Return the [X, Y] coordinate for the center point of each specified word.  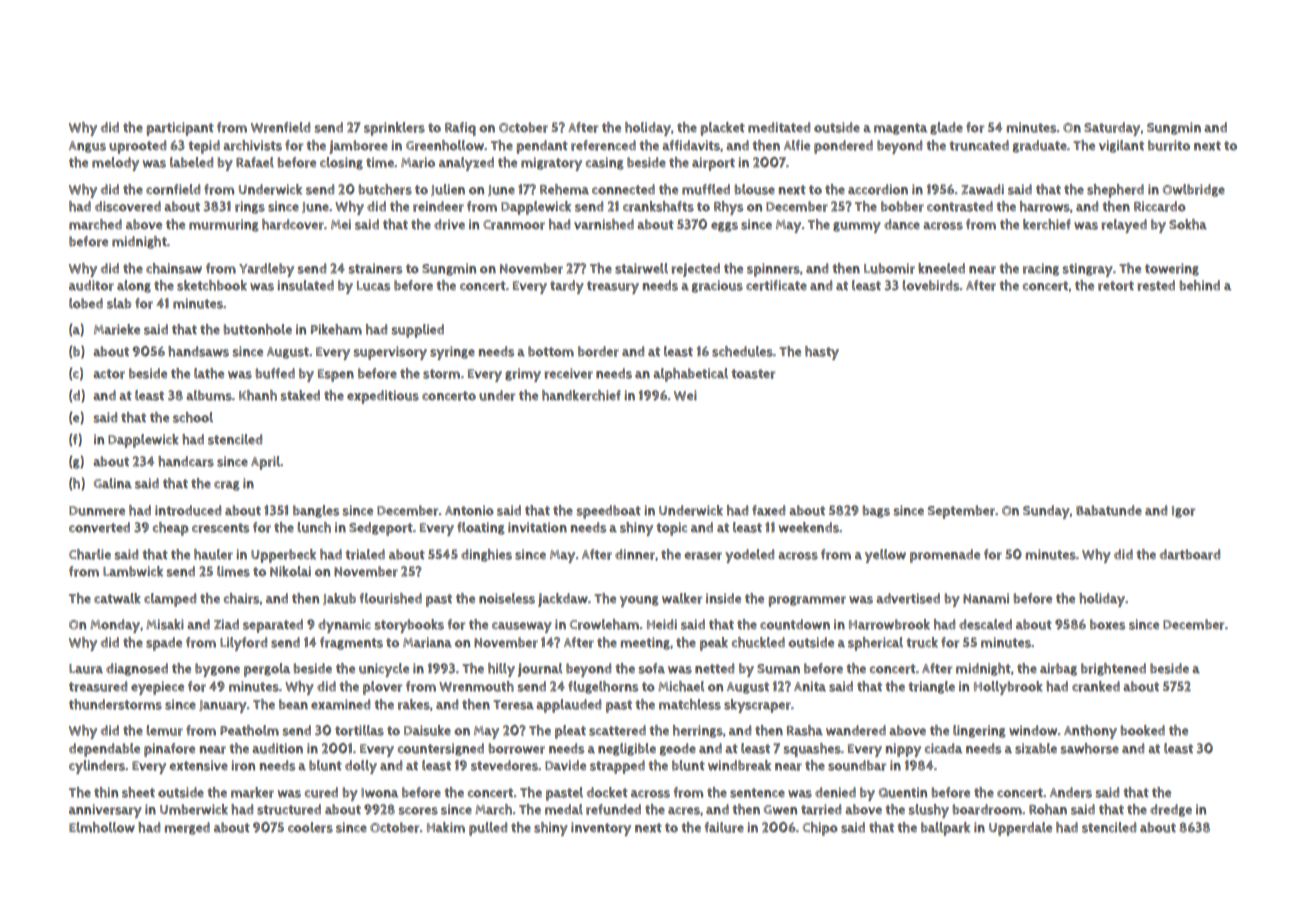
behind [1200, 285]
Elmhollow [102, 827]
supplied [417, 331]
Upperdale [1020, 829]
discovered [128, 206]
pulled [488, 829]
